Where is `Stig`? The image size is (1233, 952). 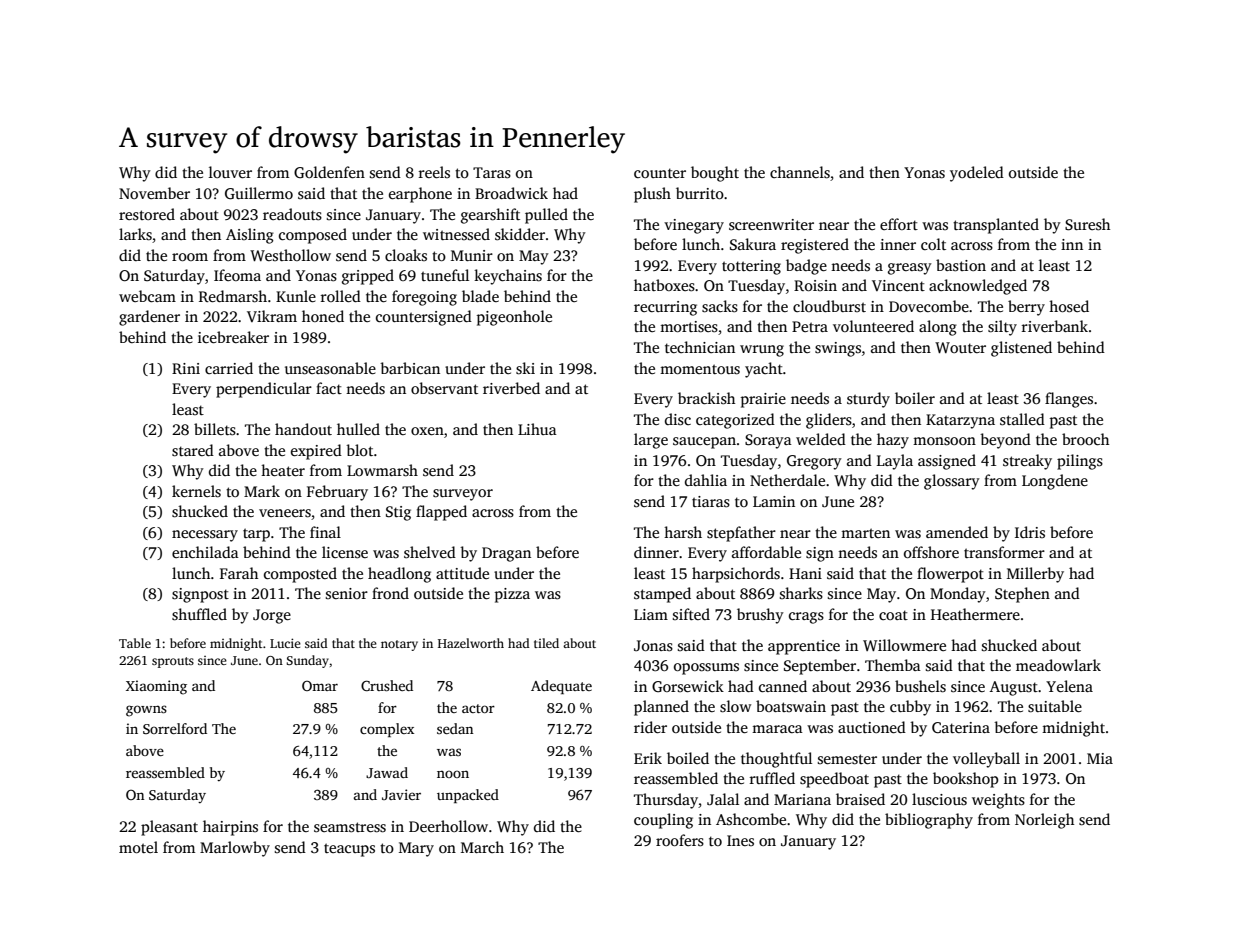 Stig is located at coordinates (398, 513).
